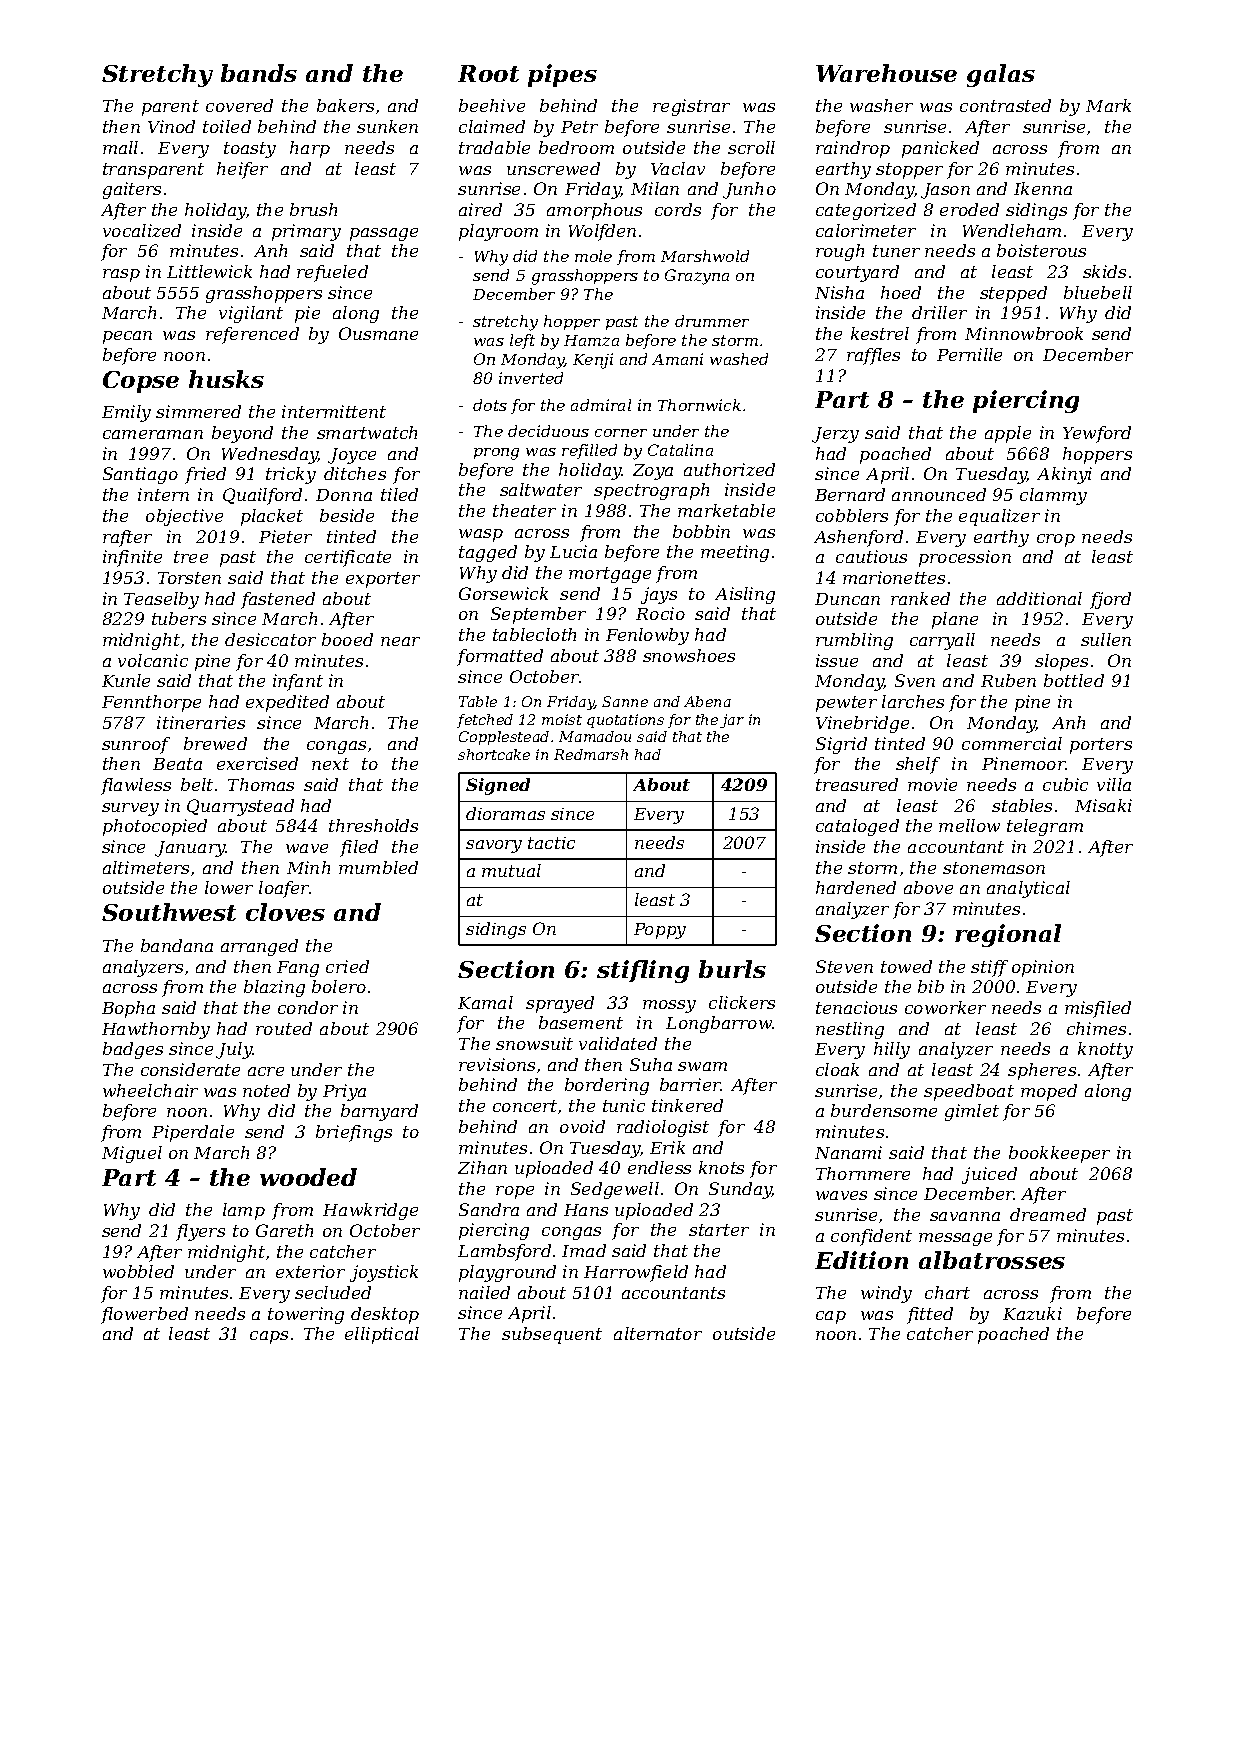  What do you see at coordinates (179, 618) in the page?
I see `tubers` at bounding box center [179, 618].
